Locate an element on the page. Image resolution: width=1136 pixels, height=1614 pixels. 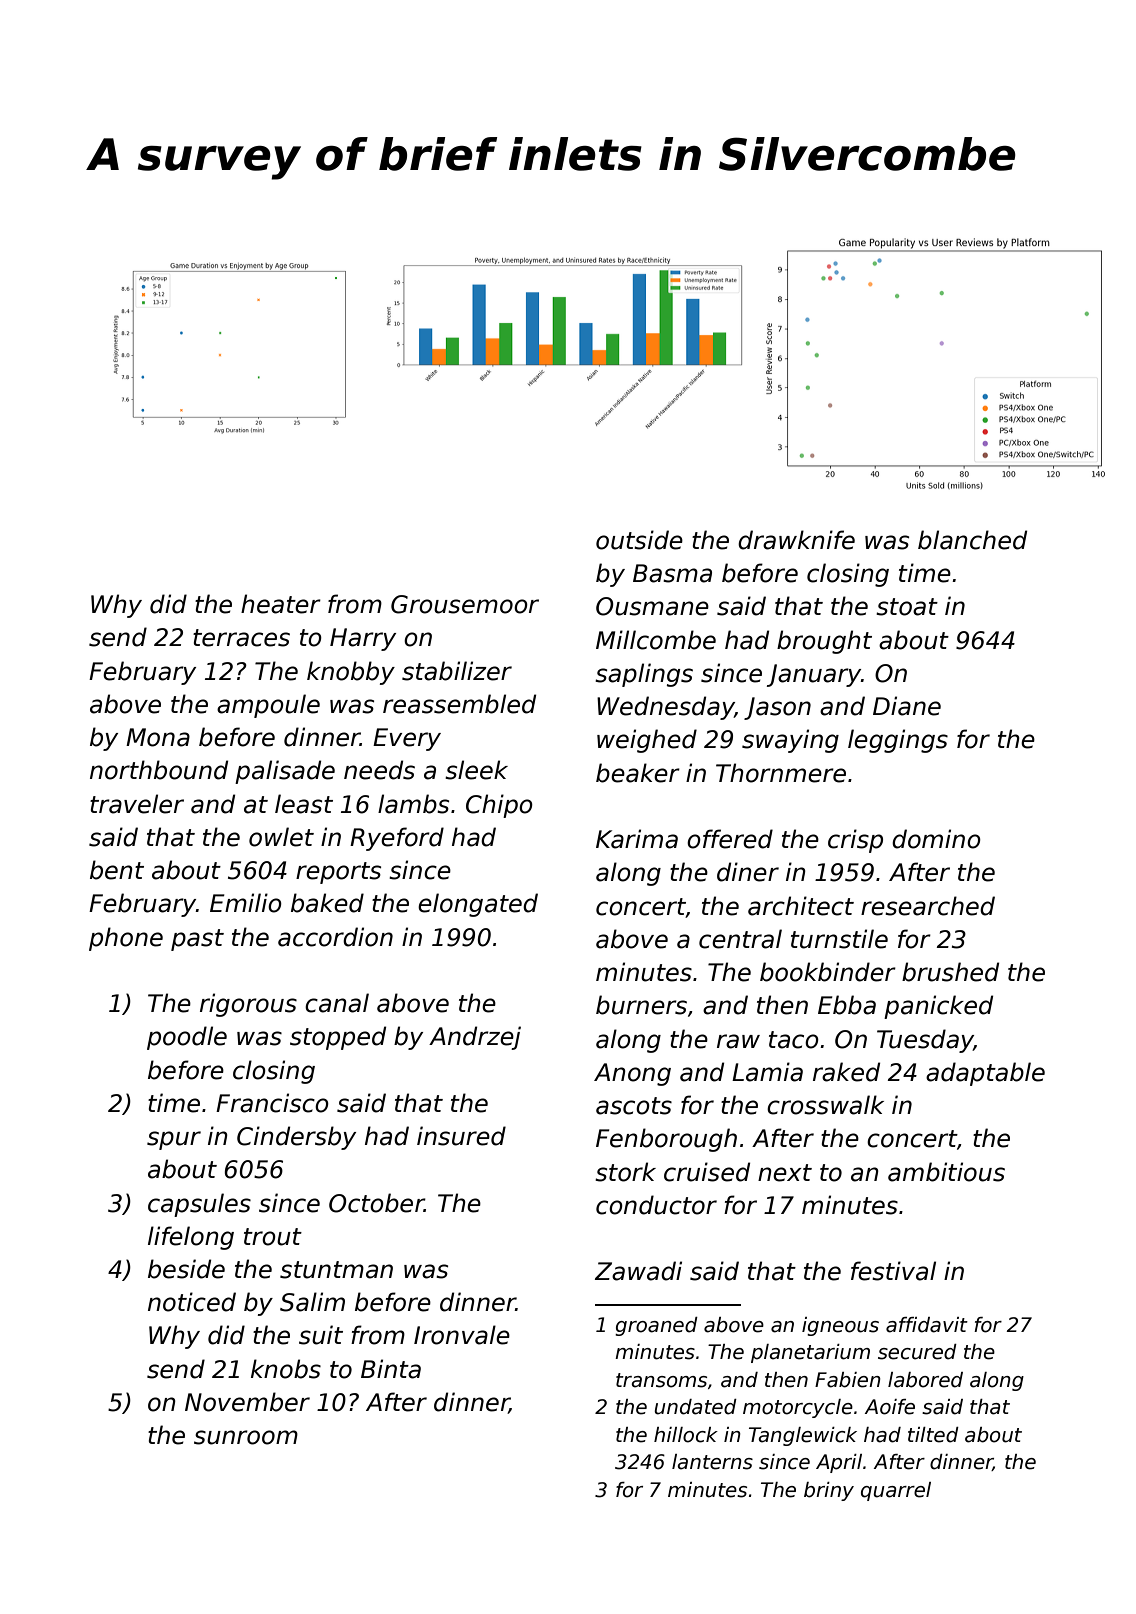
beside is located at coordinates (186, 1269).
